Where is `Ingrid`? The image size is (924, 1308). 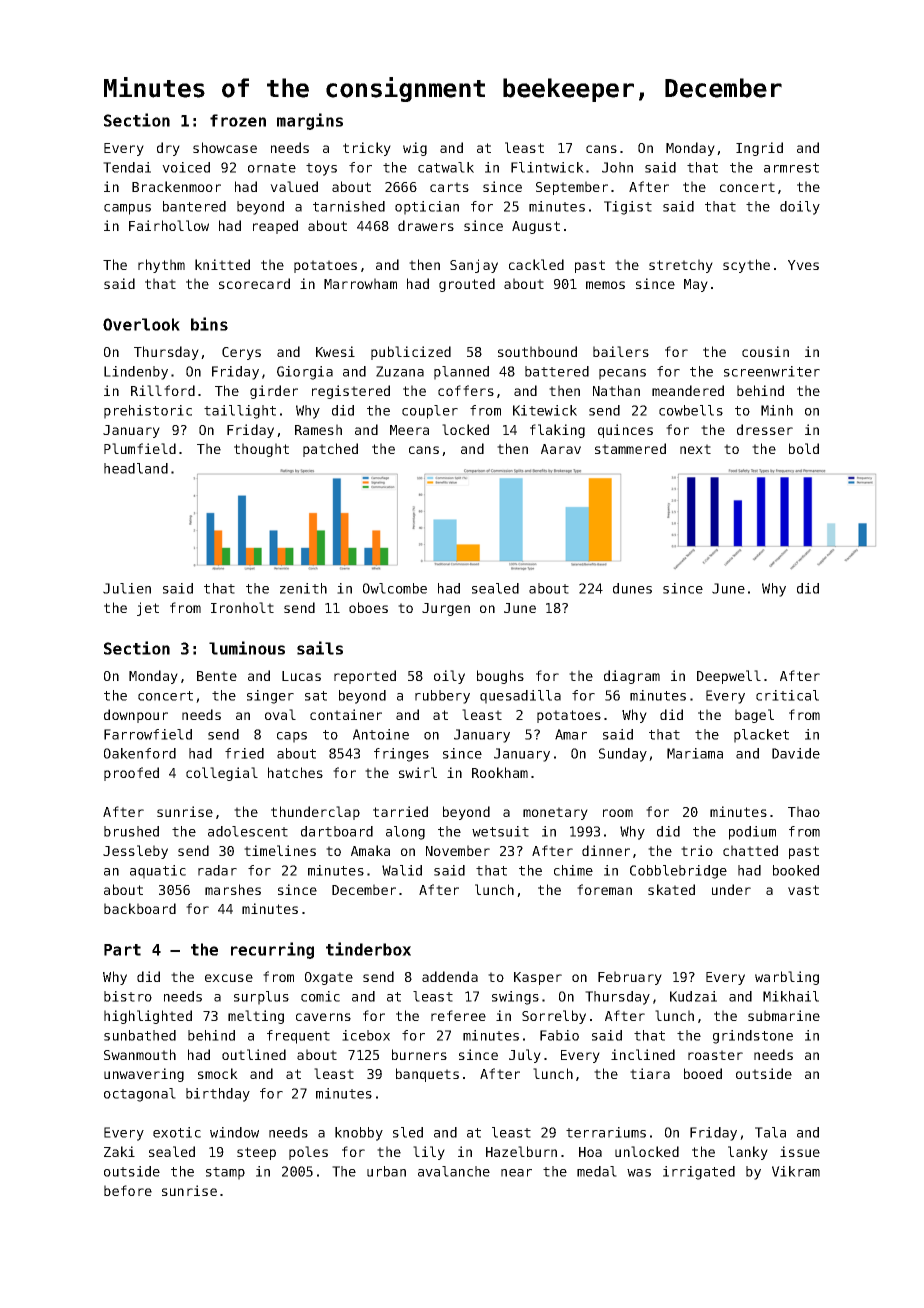
Ingrid is located at coordinates (759, 149).
